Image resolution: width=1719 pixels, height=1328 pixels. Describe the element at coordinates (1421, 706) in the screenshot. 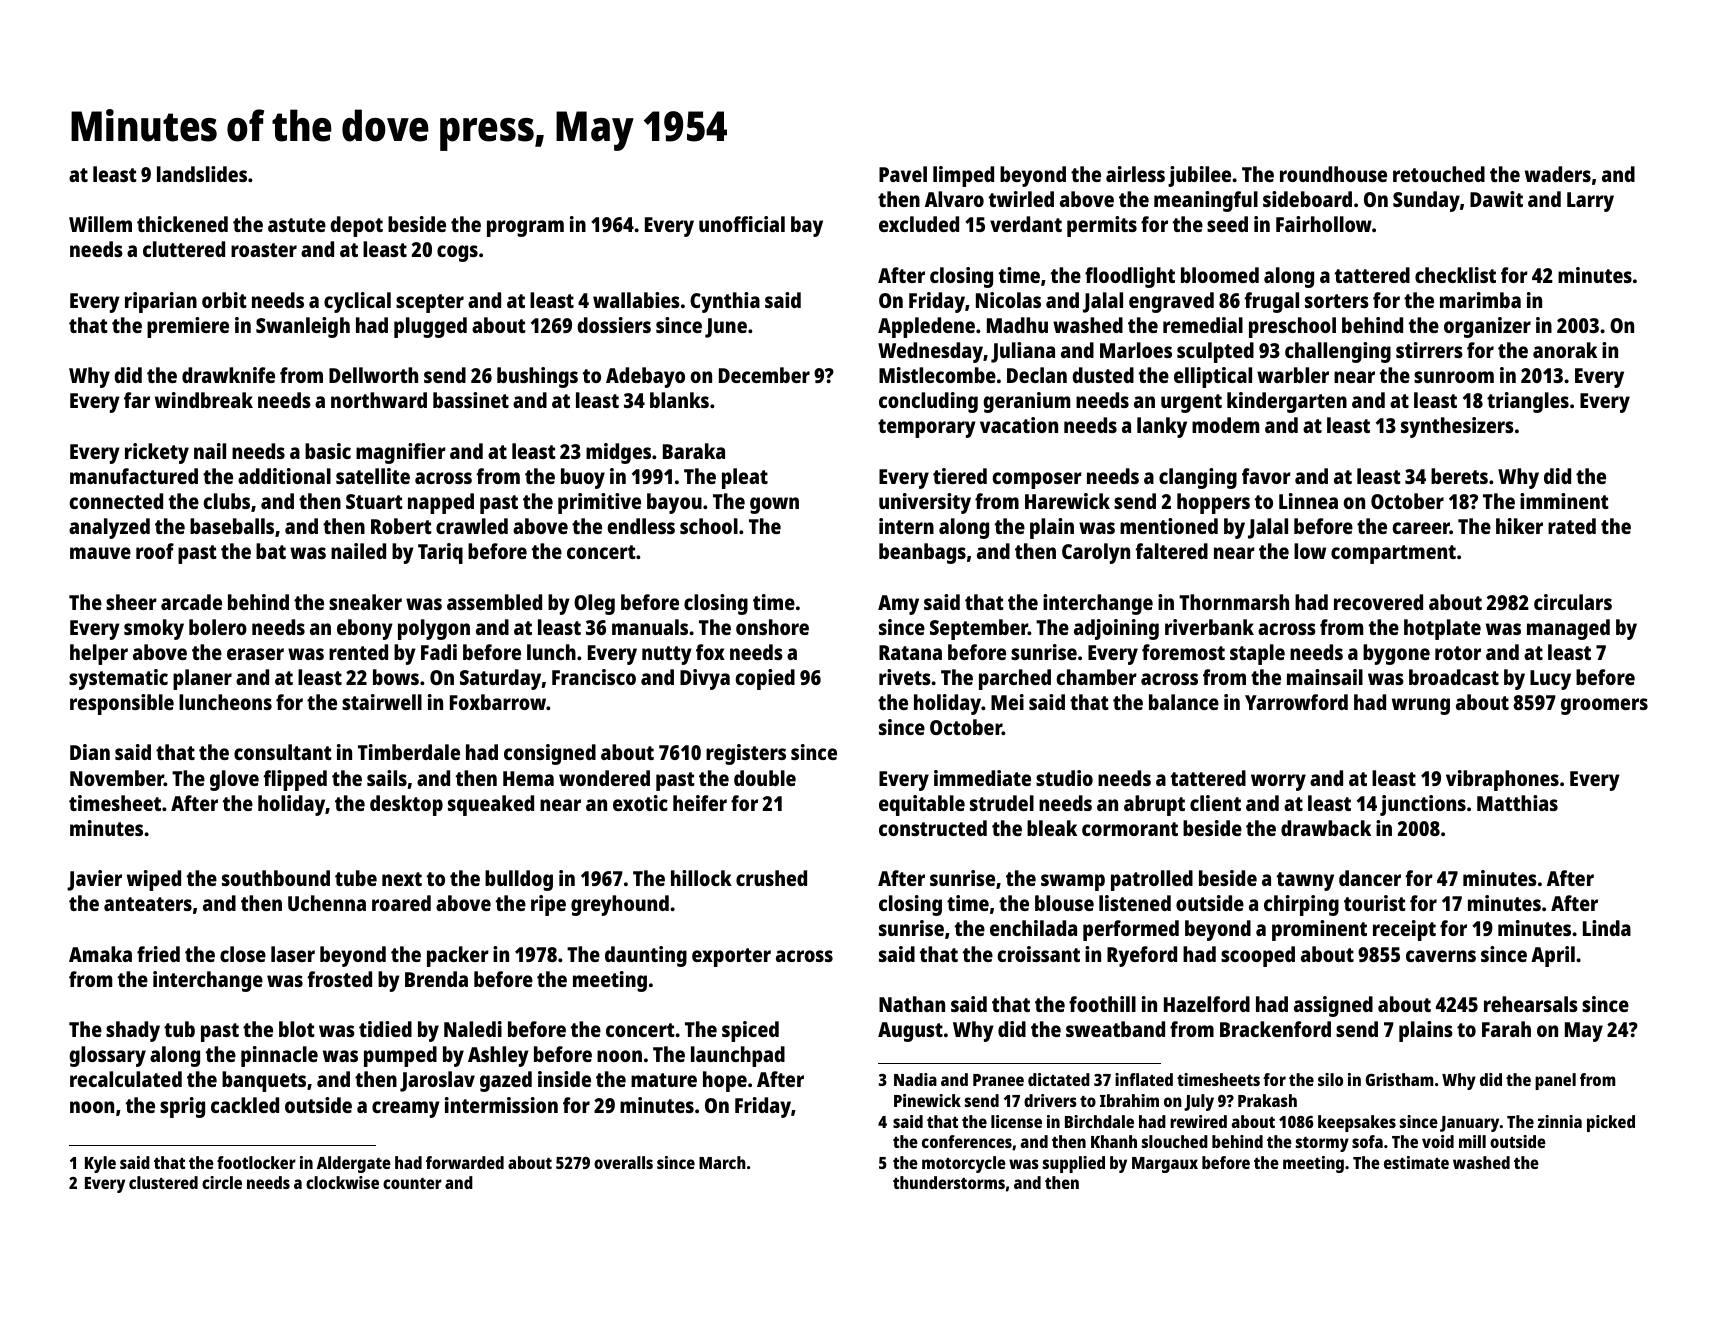

I see `wrung` at that location.
